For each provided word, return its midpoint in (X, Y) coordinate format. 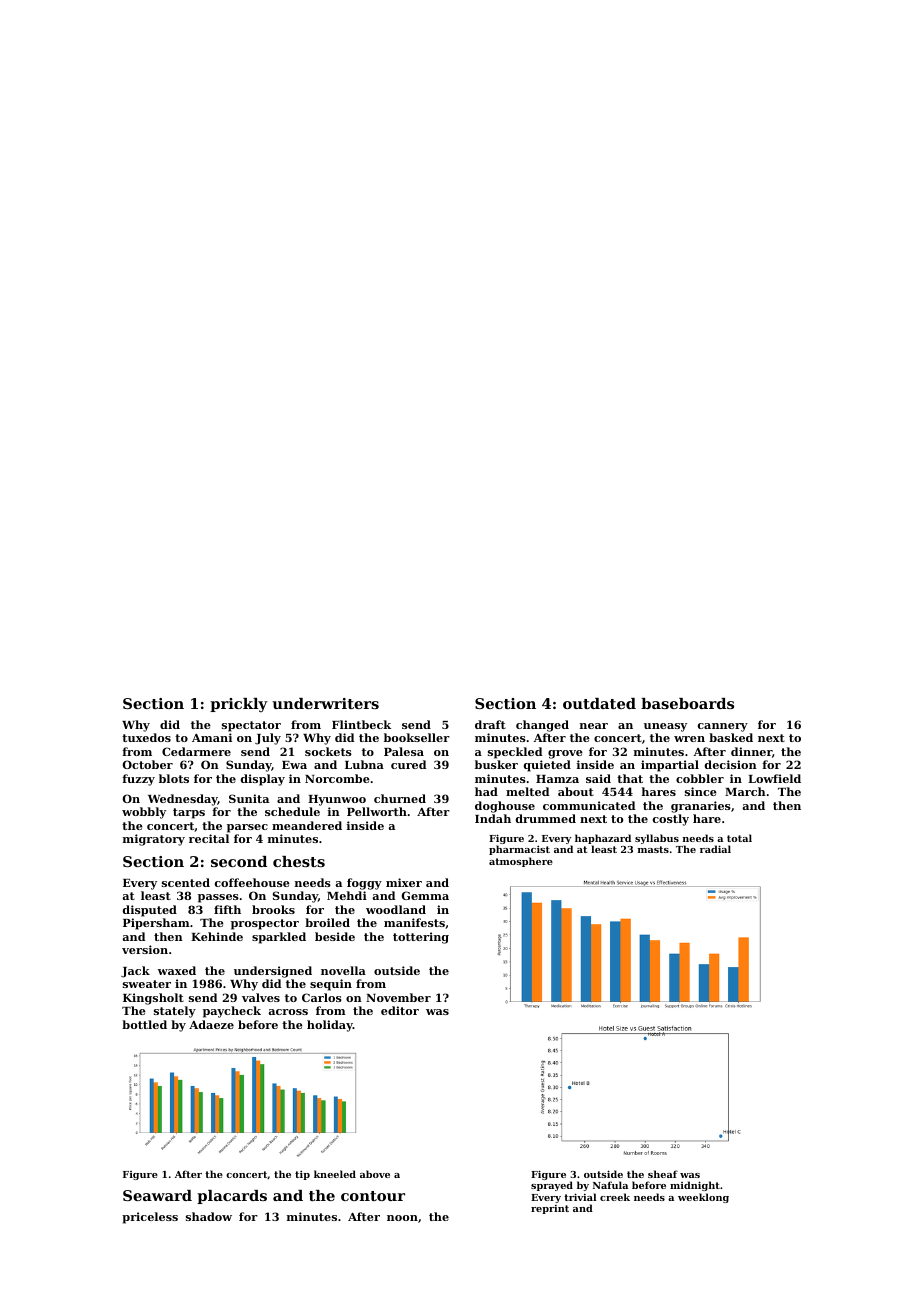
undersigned (273, 972)
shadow (209, 1216)
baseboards (687, 703)
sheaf (663, 1174)
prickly (239, 705)
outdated (599, 703)
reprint (550, 1209)
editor (400, 1010)
